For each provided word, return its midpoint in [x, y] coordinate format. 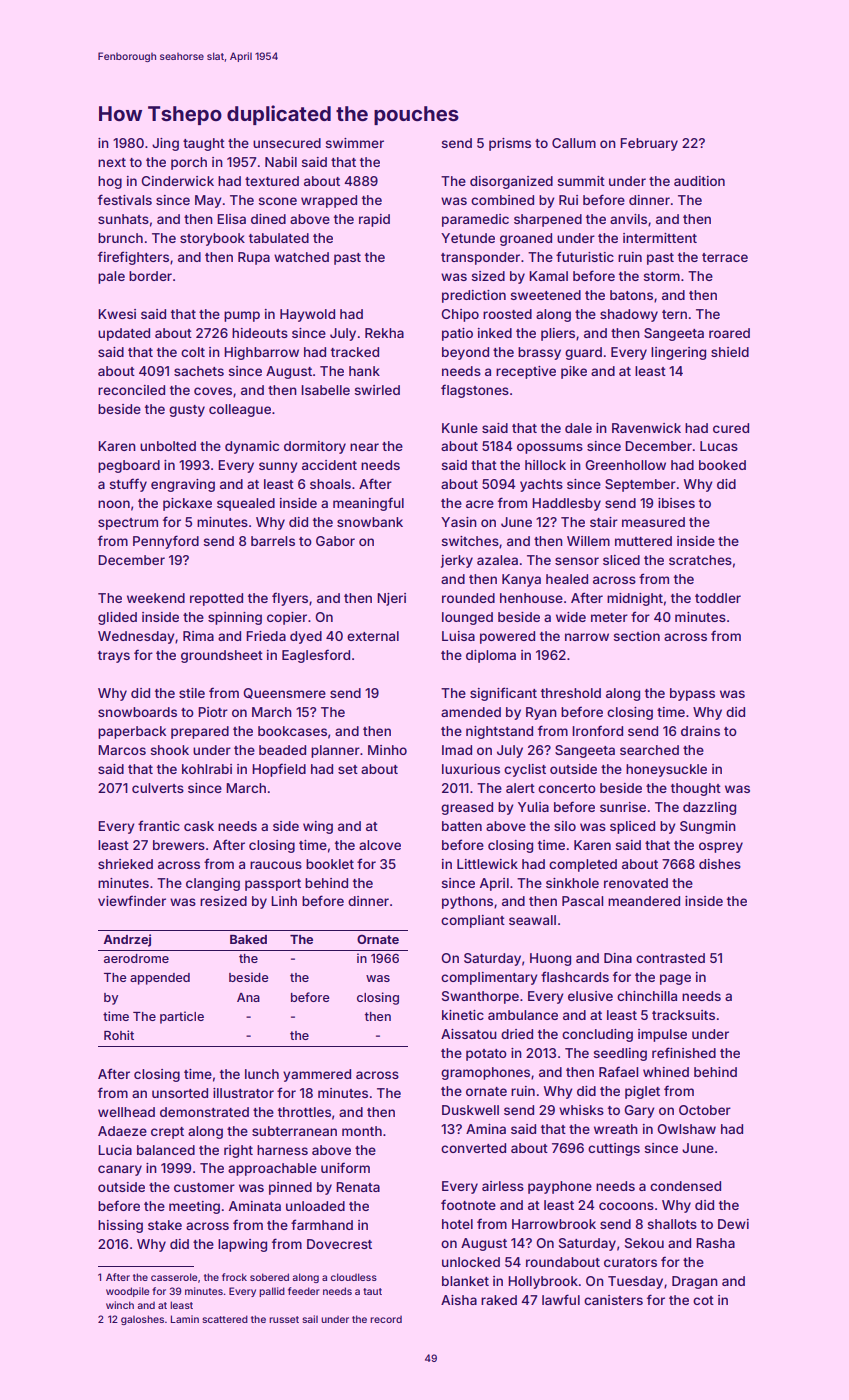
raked [499, 1300]
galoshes [142, 1320]
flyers [290, 599]
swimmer [355, 143]
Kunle [460, 428]
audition [699, 181]
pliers [558, 334]
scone [278, 201]
